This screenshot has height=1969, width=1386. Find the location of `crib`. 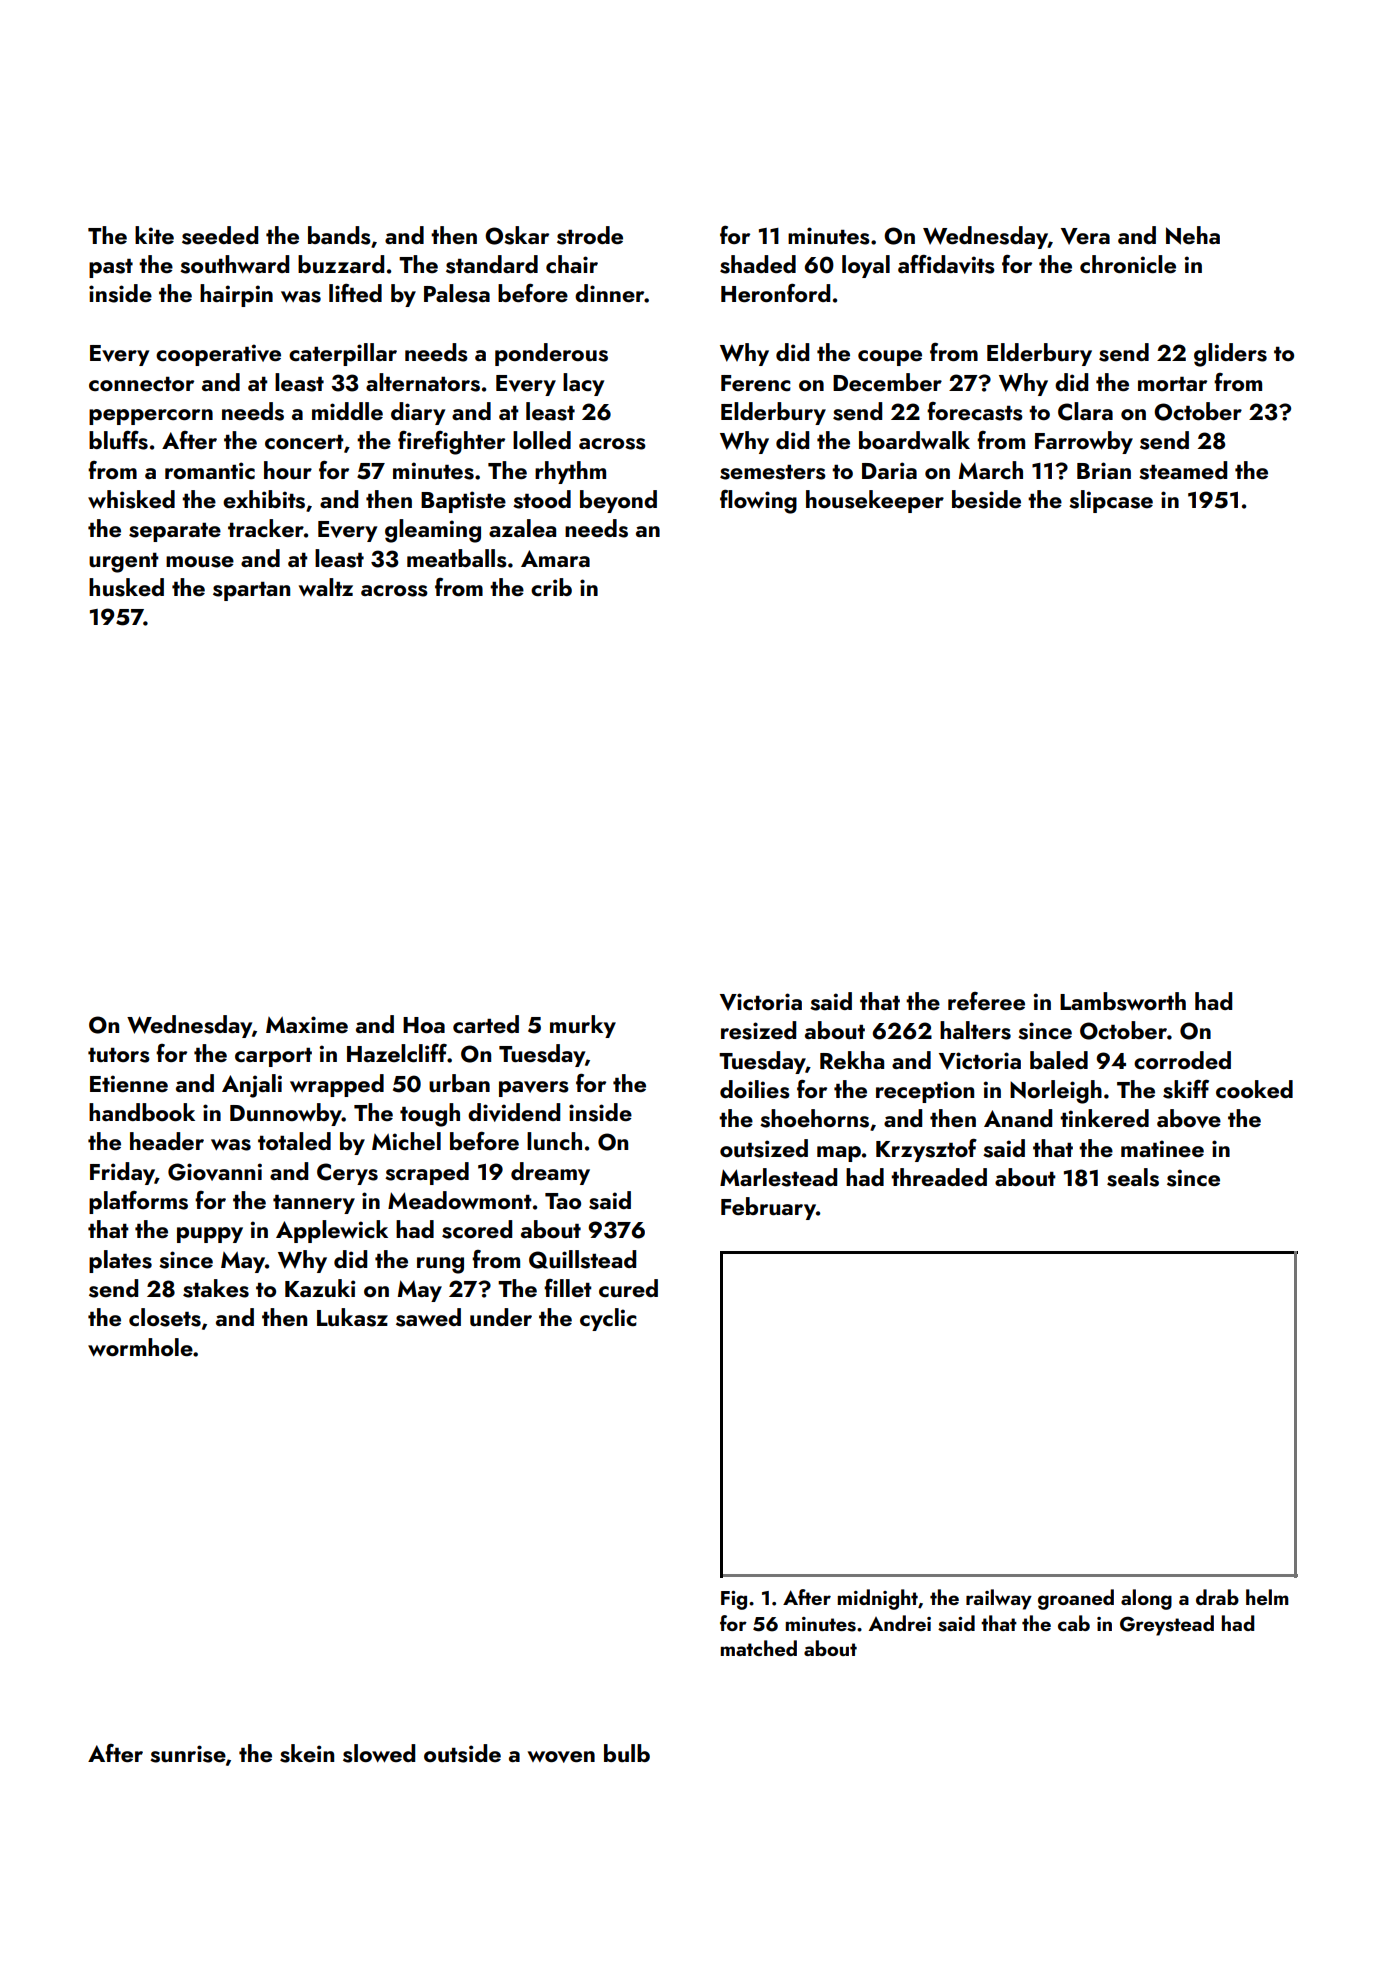

crib is located at coordinates (551, 587).
